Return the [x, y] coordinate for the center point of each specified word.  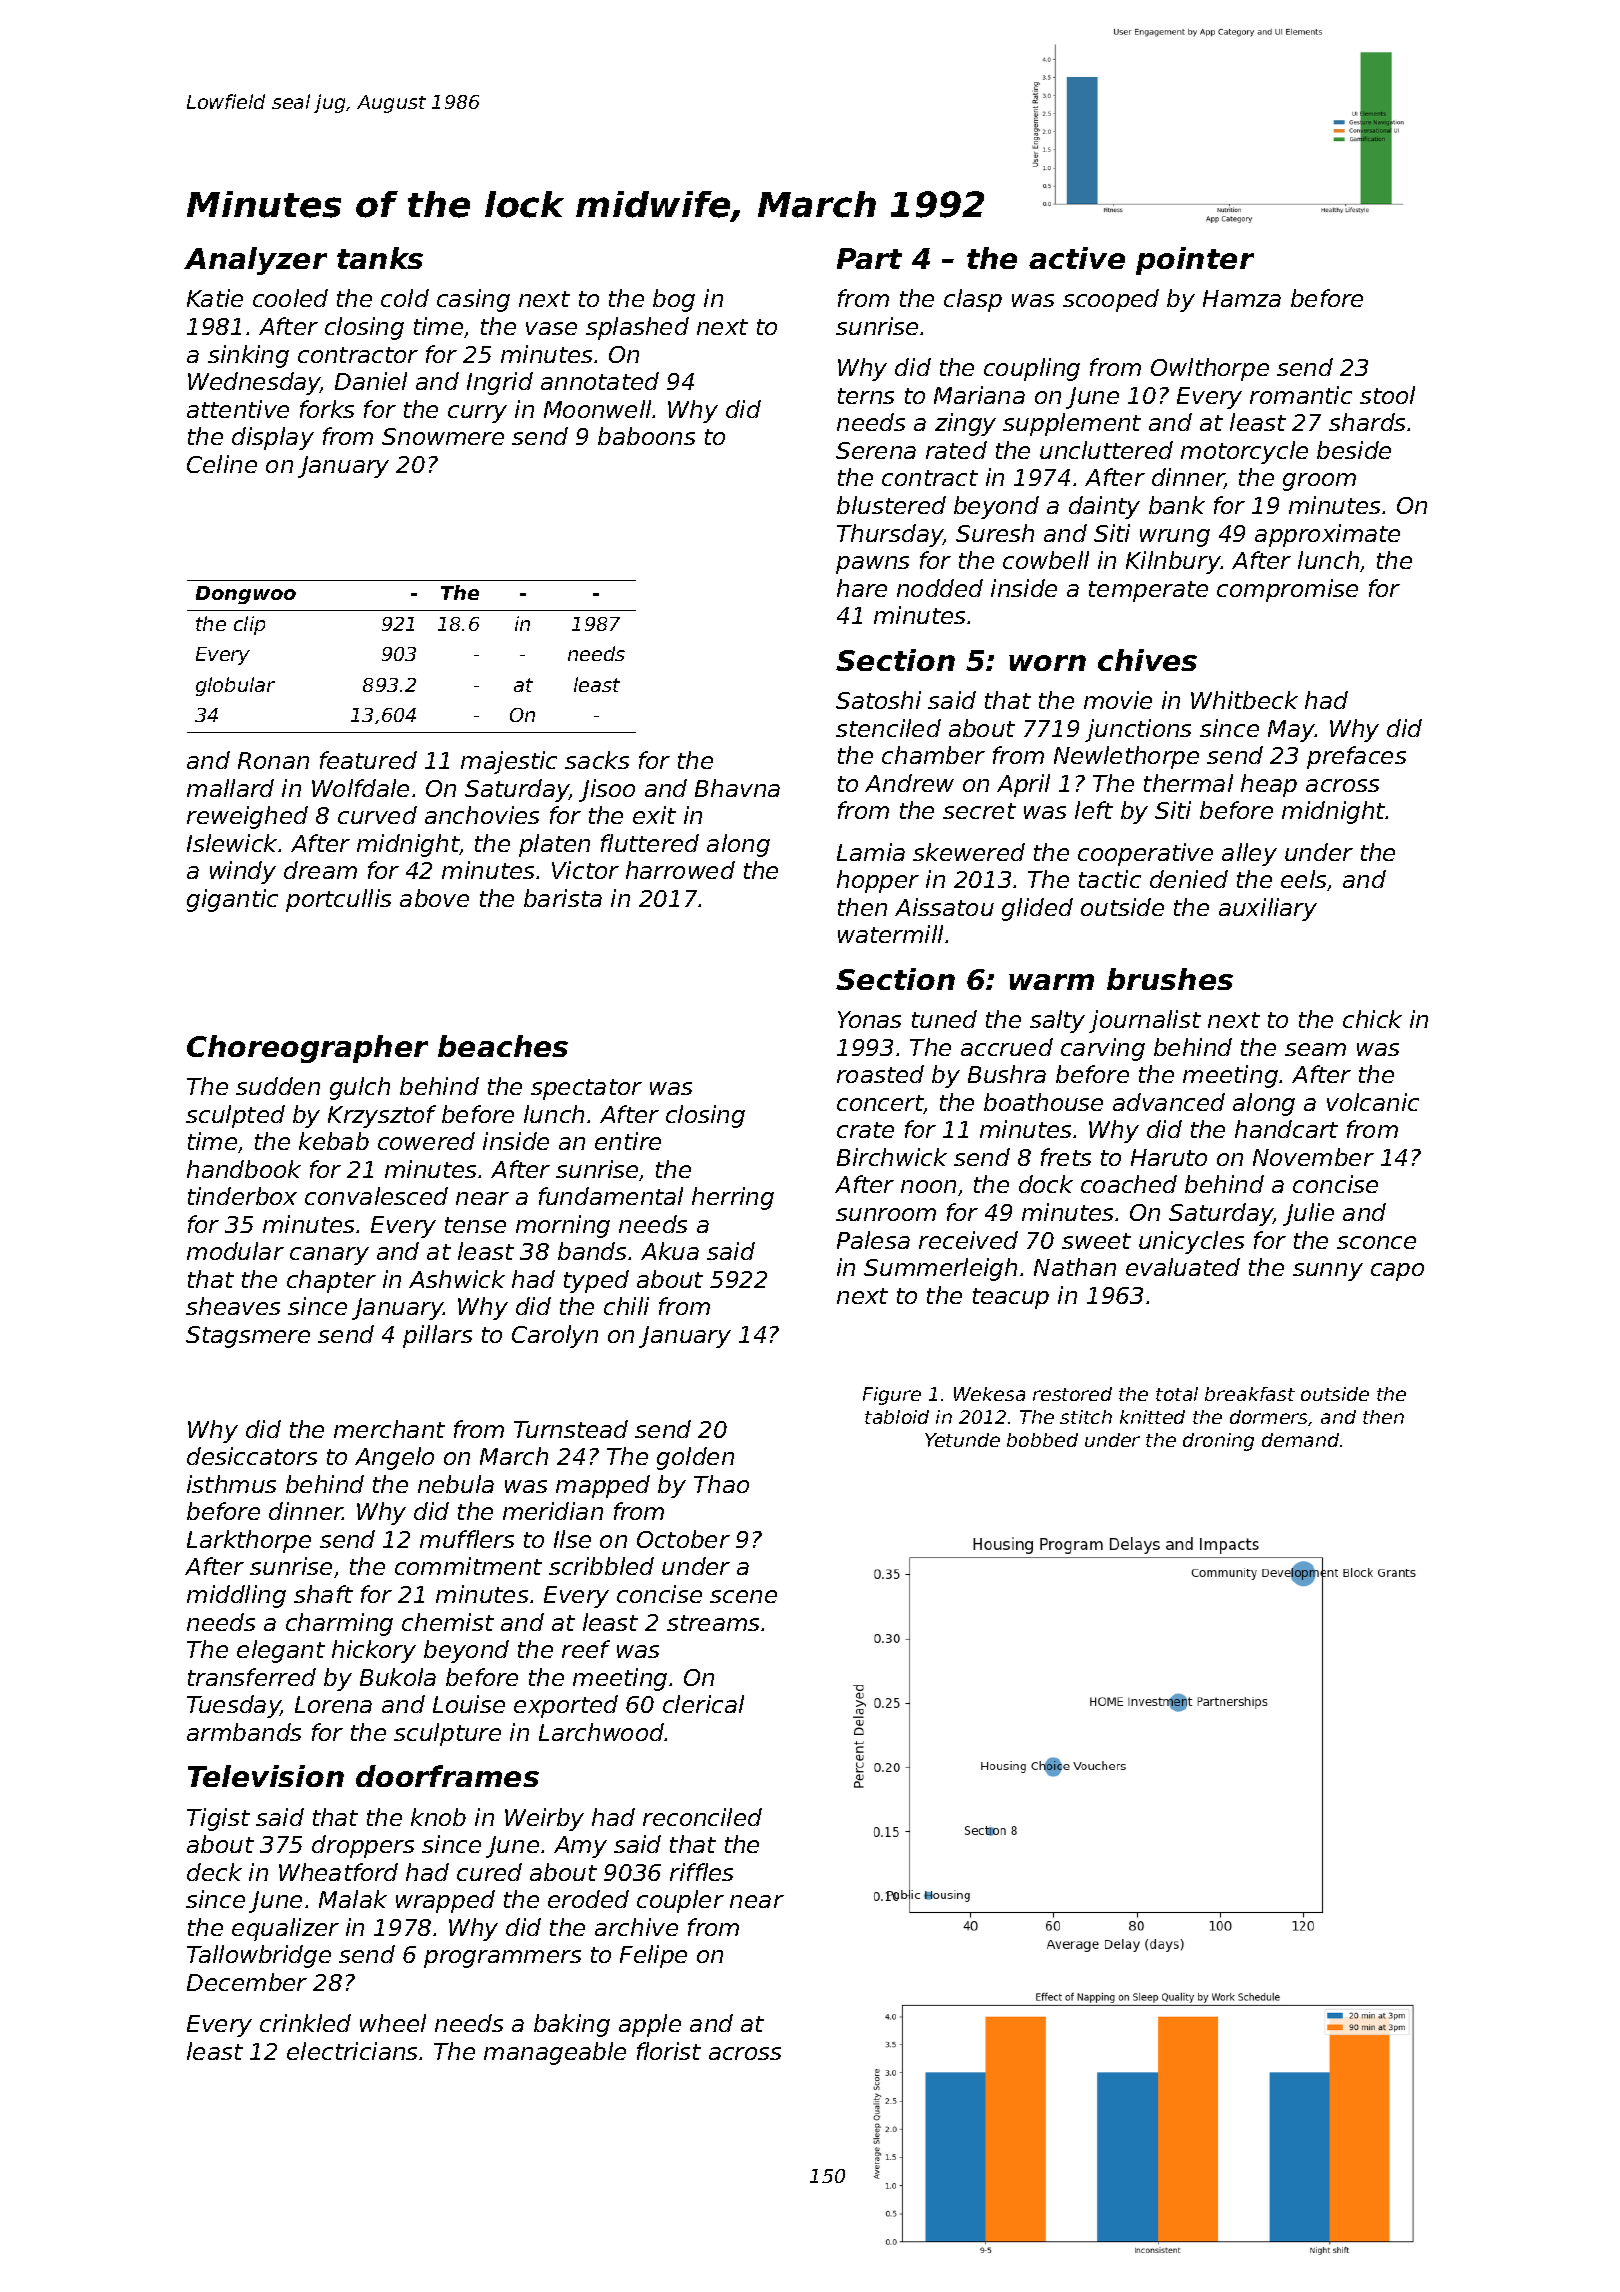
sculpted [235, 1116]
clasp [973, 300]
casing [473, 300]
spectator [586, 1089]
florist [669, 2051]
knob [438, 1817]
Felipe [653, 1956]
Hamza [1242, 298]
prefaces [1356, 757]
